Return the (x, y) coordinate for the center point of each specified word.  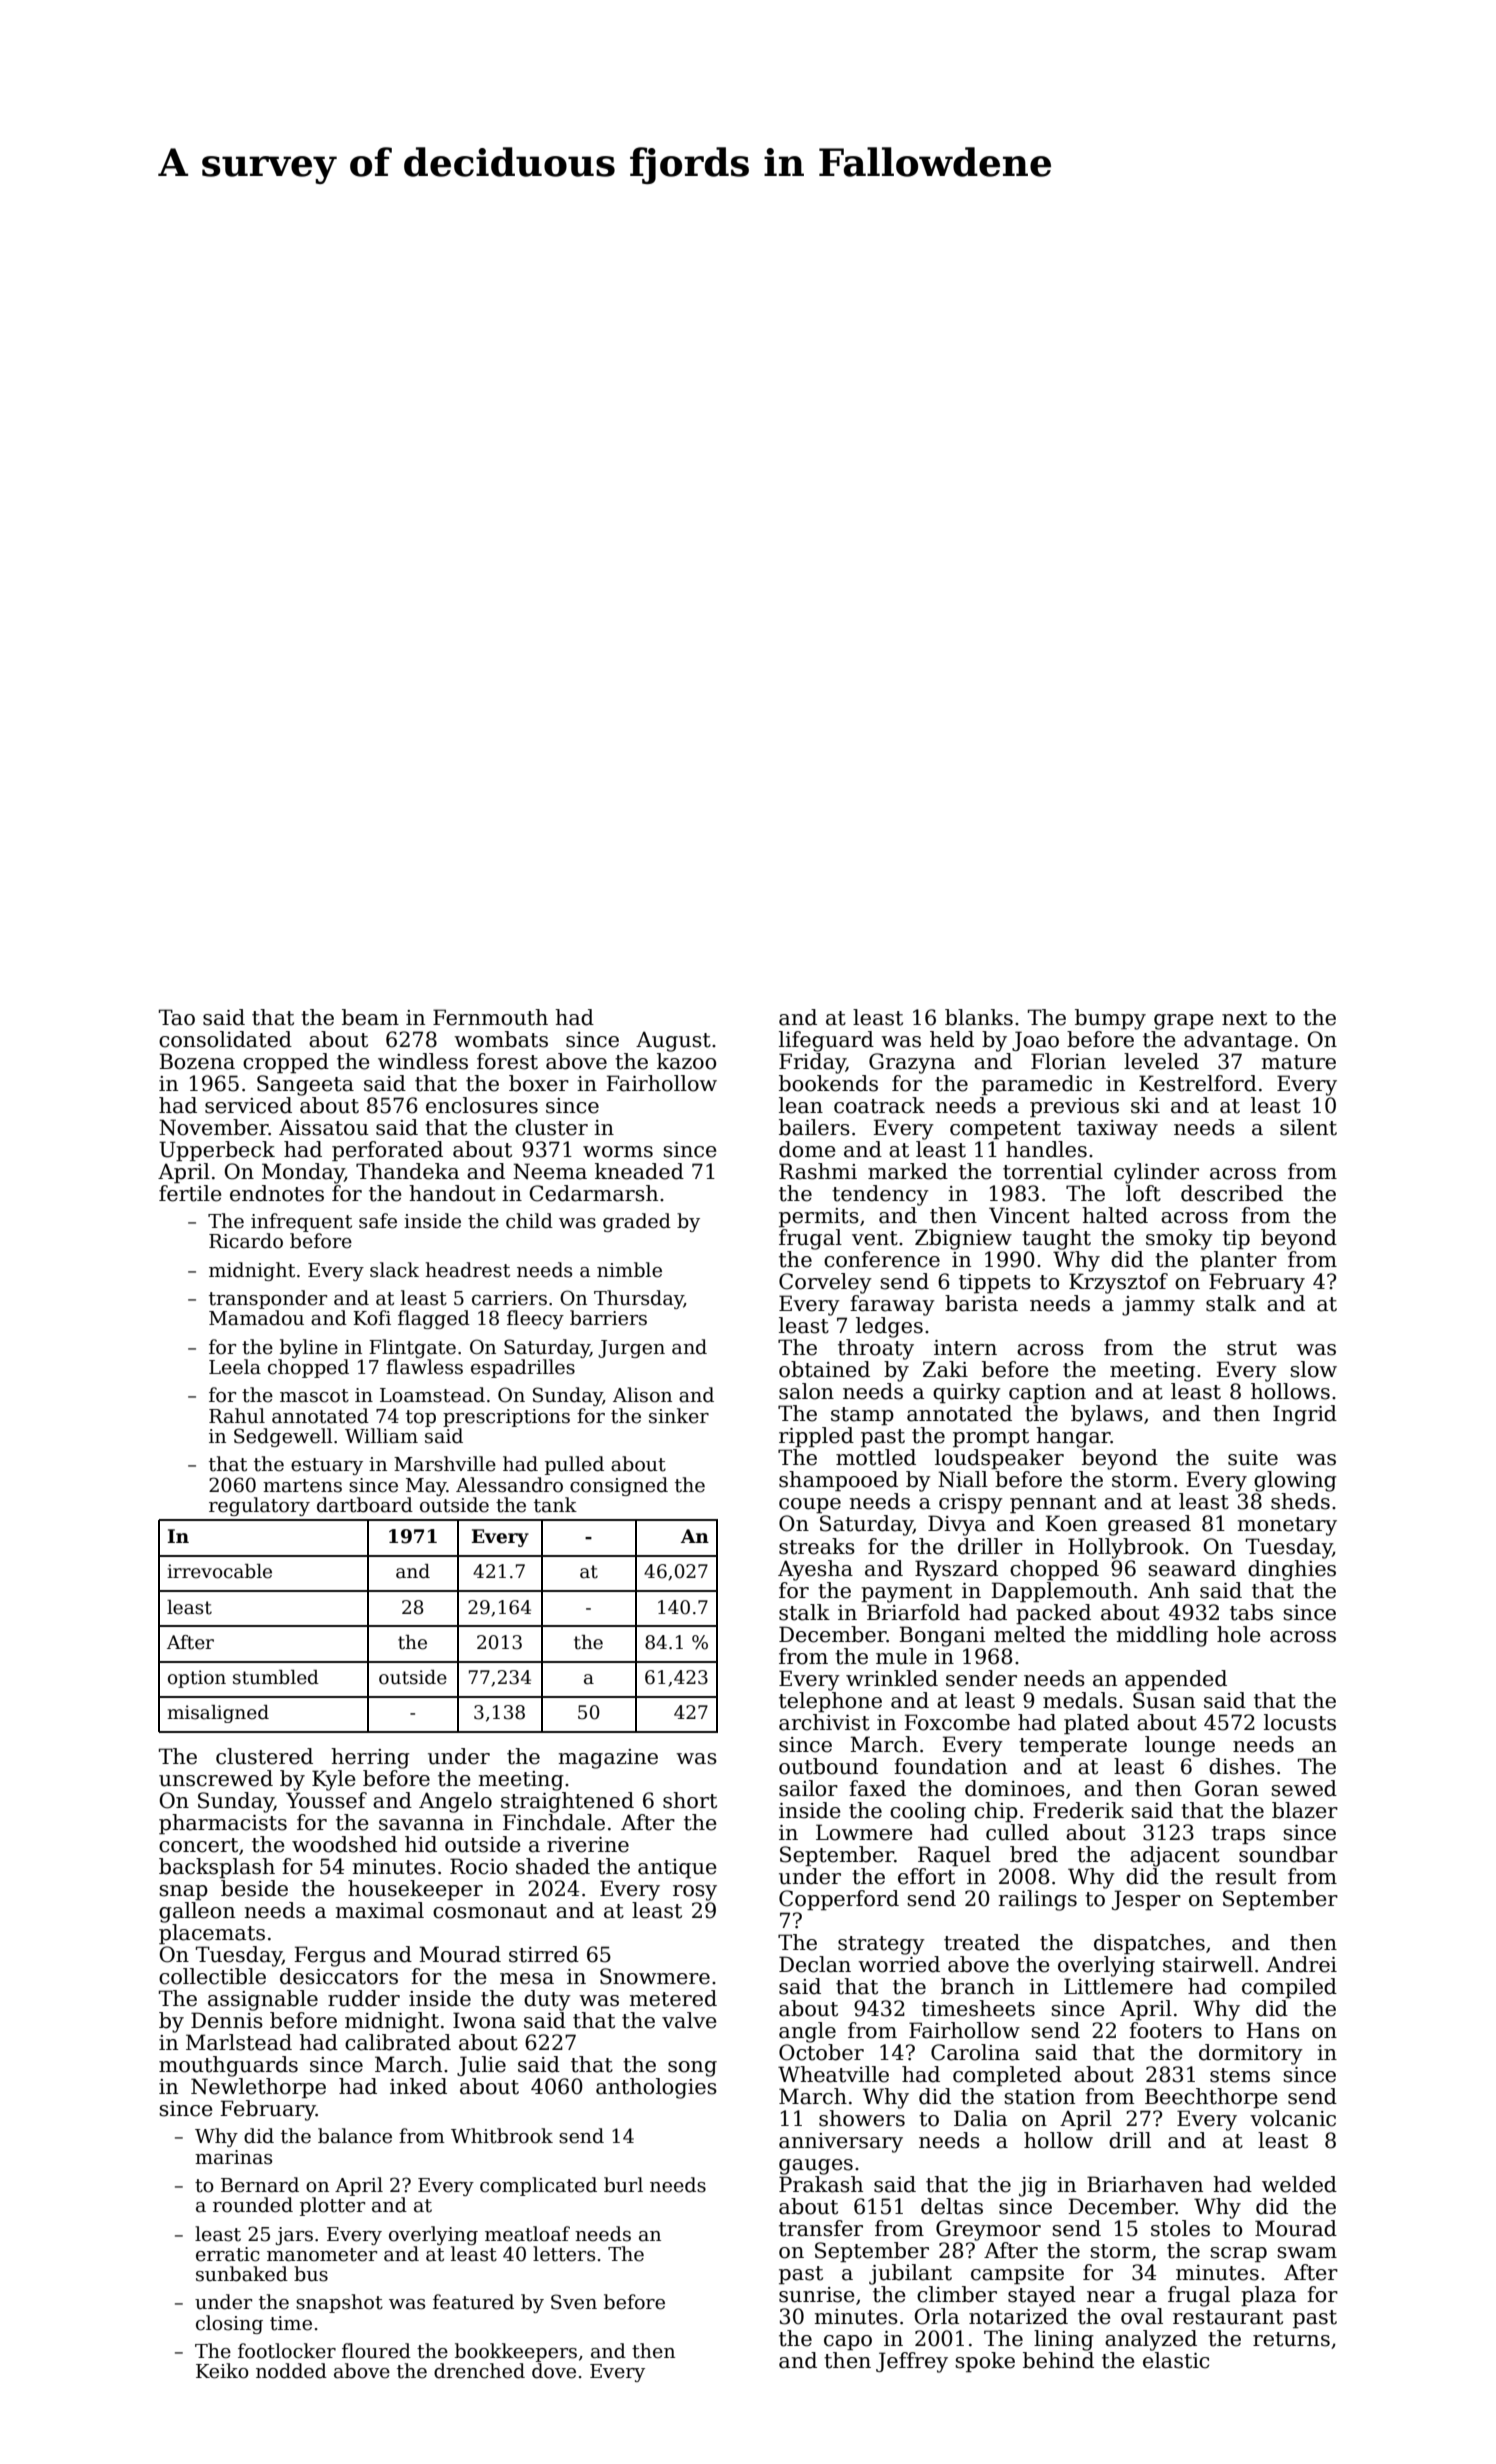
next (1244, 1018)
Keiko (222, 2371)
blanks (979, 1017)
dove (554, 2371)
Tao (177, 1017)
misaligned (218, 1714)
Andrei (1301, 1964)
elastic (1176, 2360)
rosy (695, 1893)
